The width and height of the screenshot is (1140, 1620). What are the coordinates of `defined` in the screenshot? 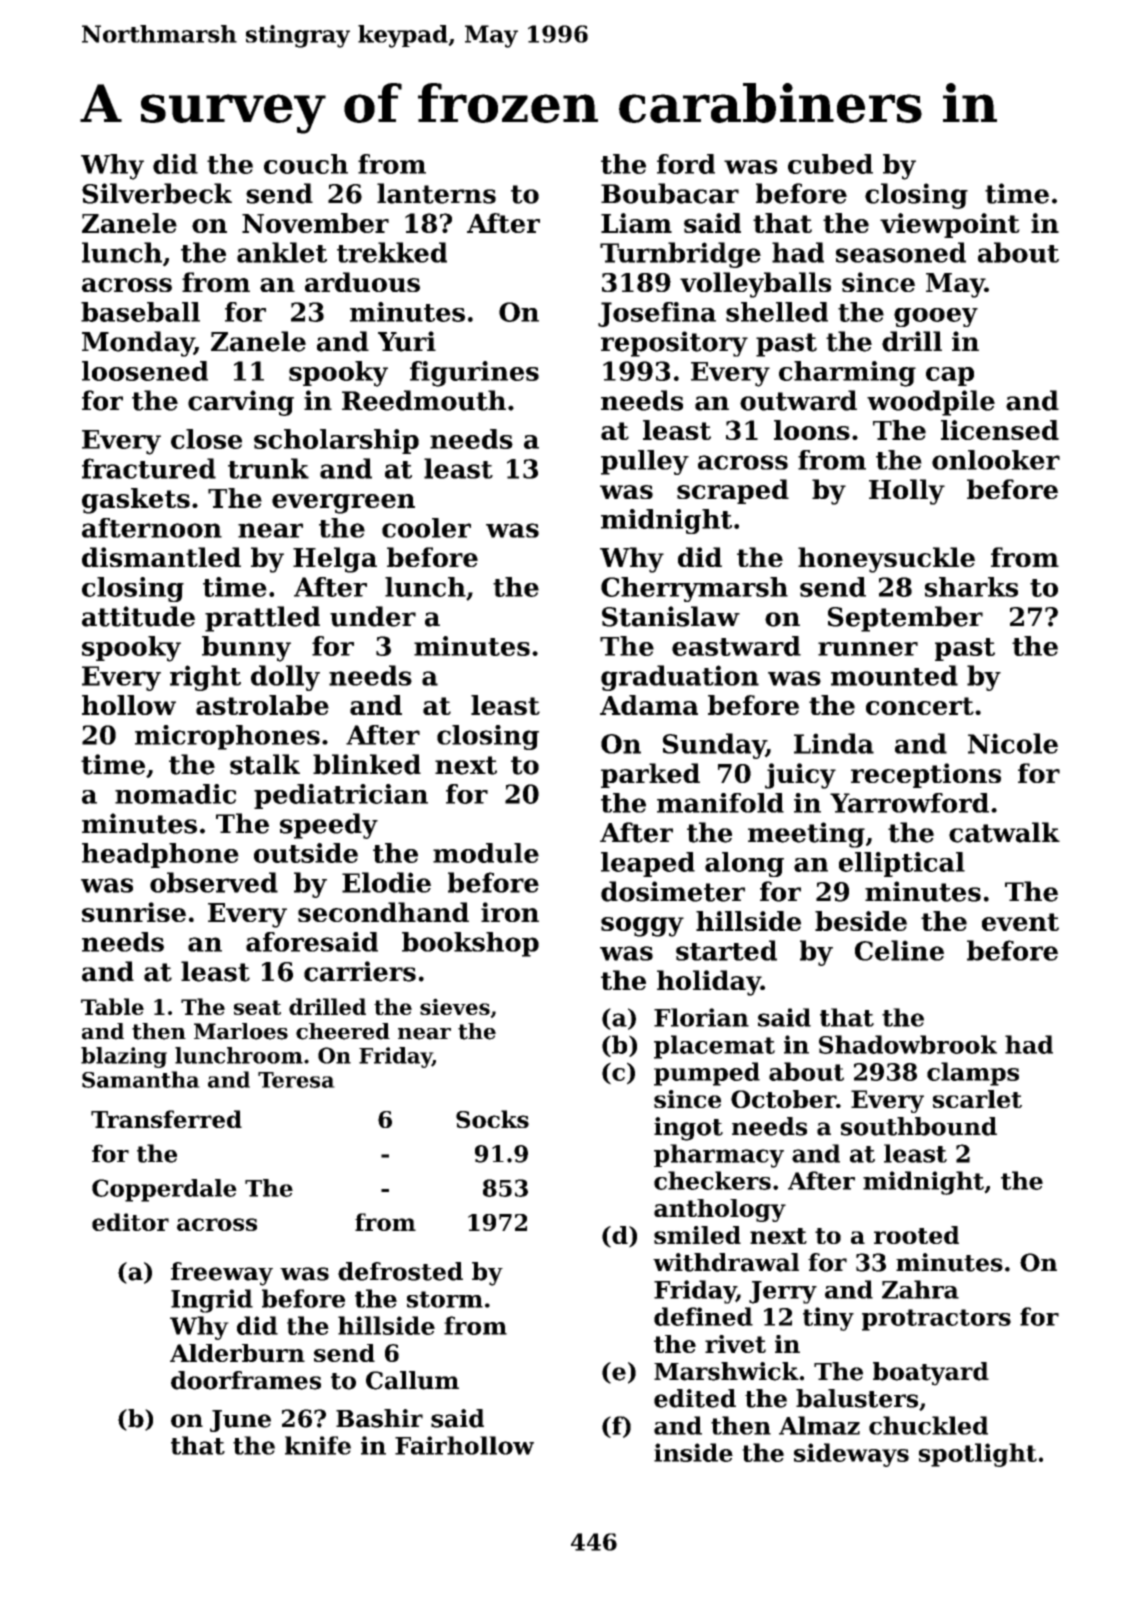 It's located at (703, 1316).
